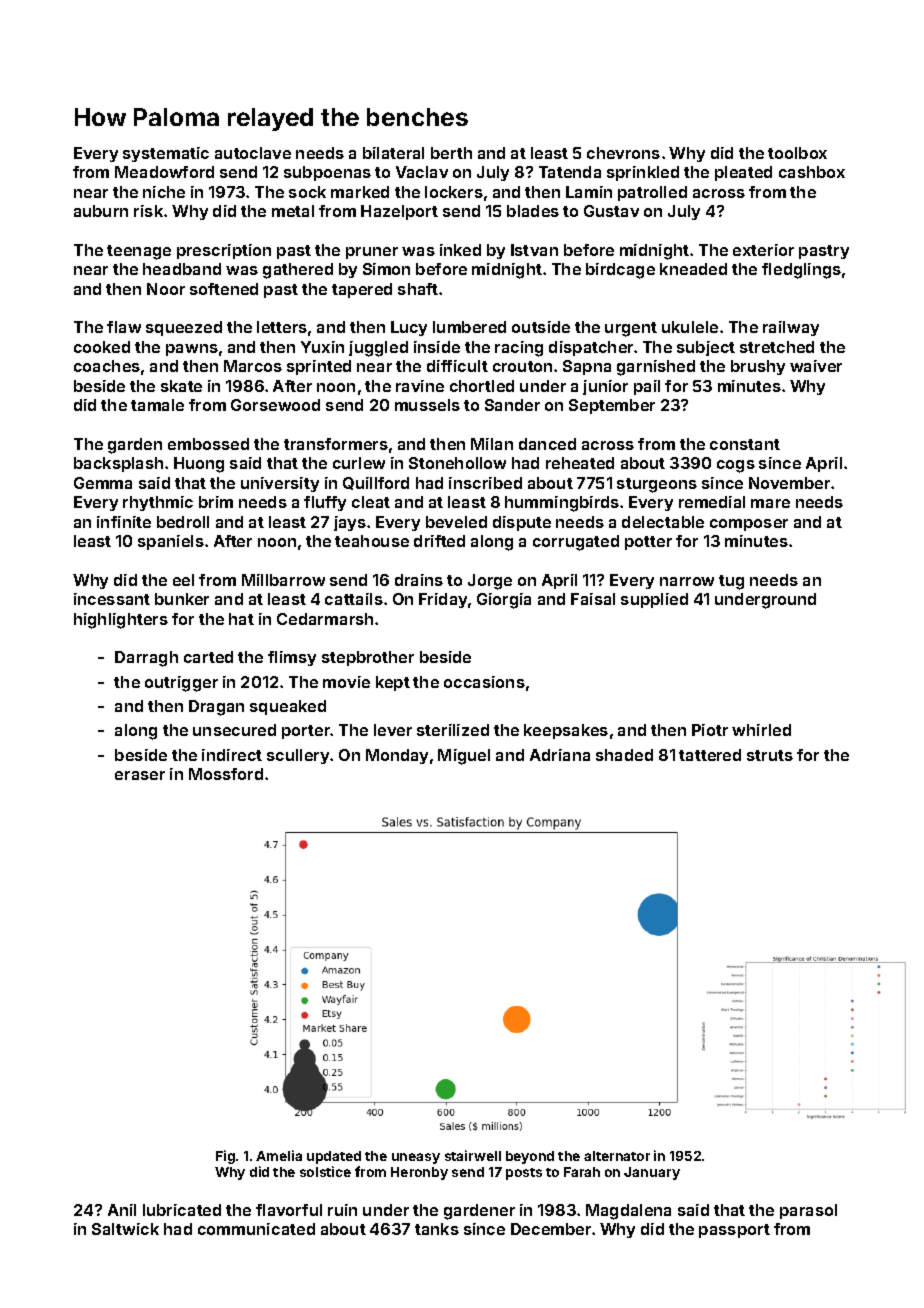 The image size is (924, 1308). I want to click on Amelia, so click(279, 1155).
